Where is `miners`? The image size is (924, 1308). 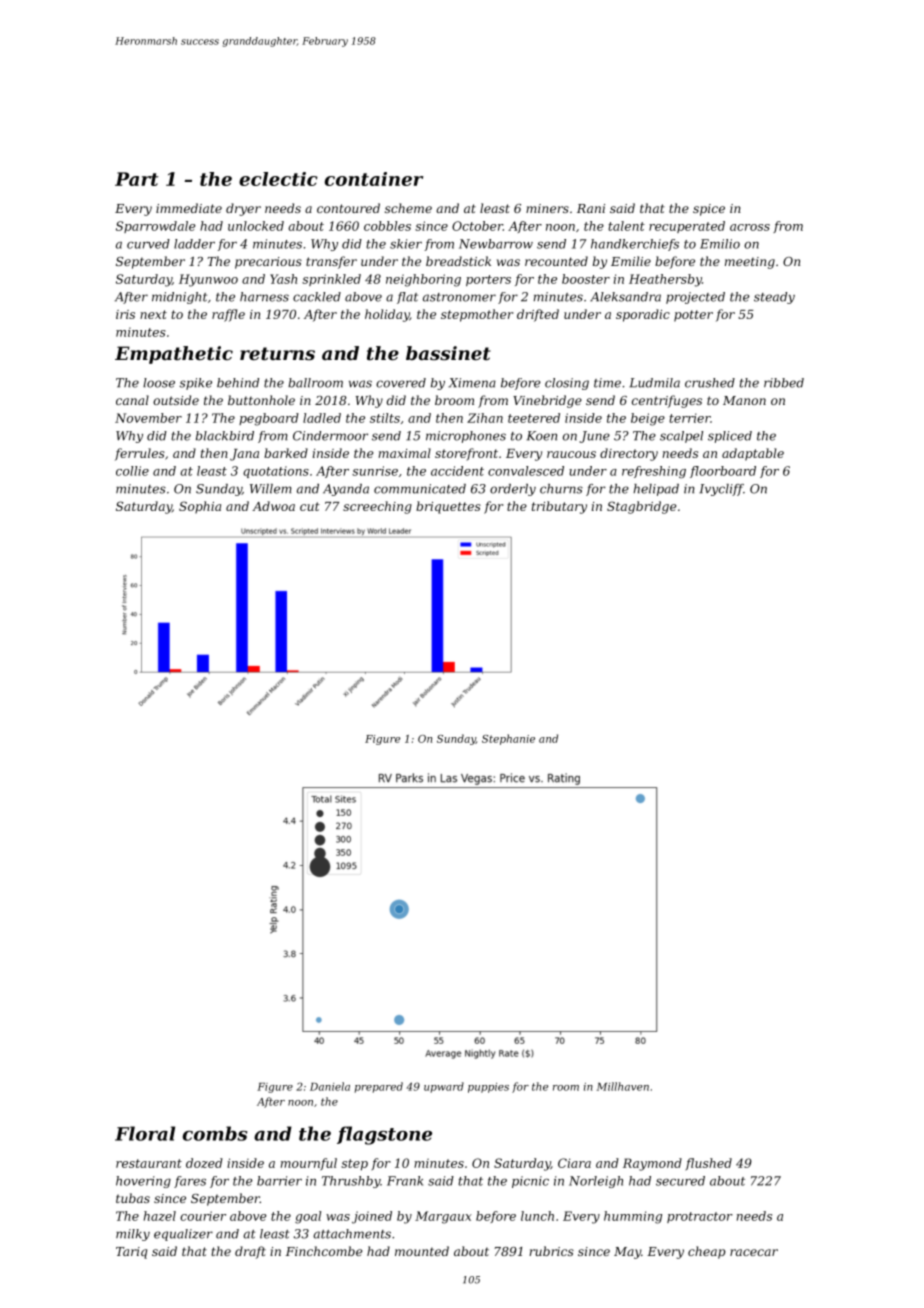
miners is located at coordinates (547, 208).
